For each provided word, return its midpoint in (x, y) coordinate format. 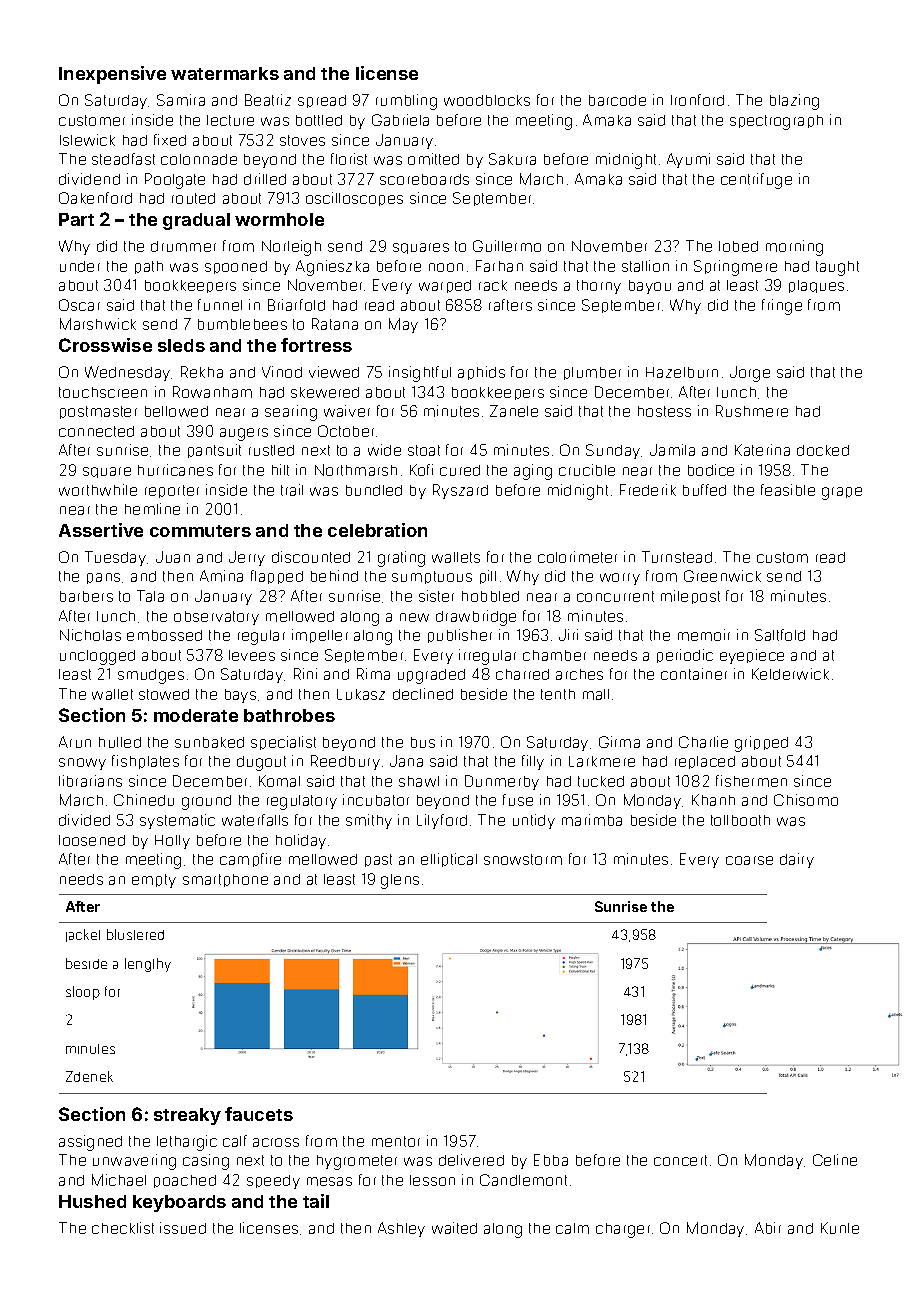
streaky (187, 1116)
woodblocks (487, 100)
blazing (794, 102)
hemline (152, 509)
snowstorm (523, 859)
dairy (797, 860)
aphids (481, 373)
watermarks (225, 73)
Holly (172, 842)
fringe (782, 307)
